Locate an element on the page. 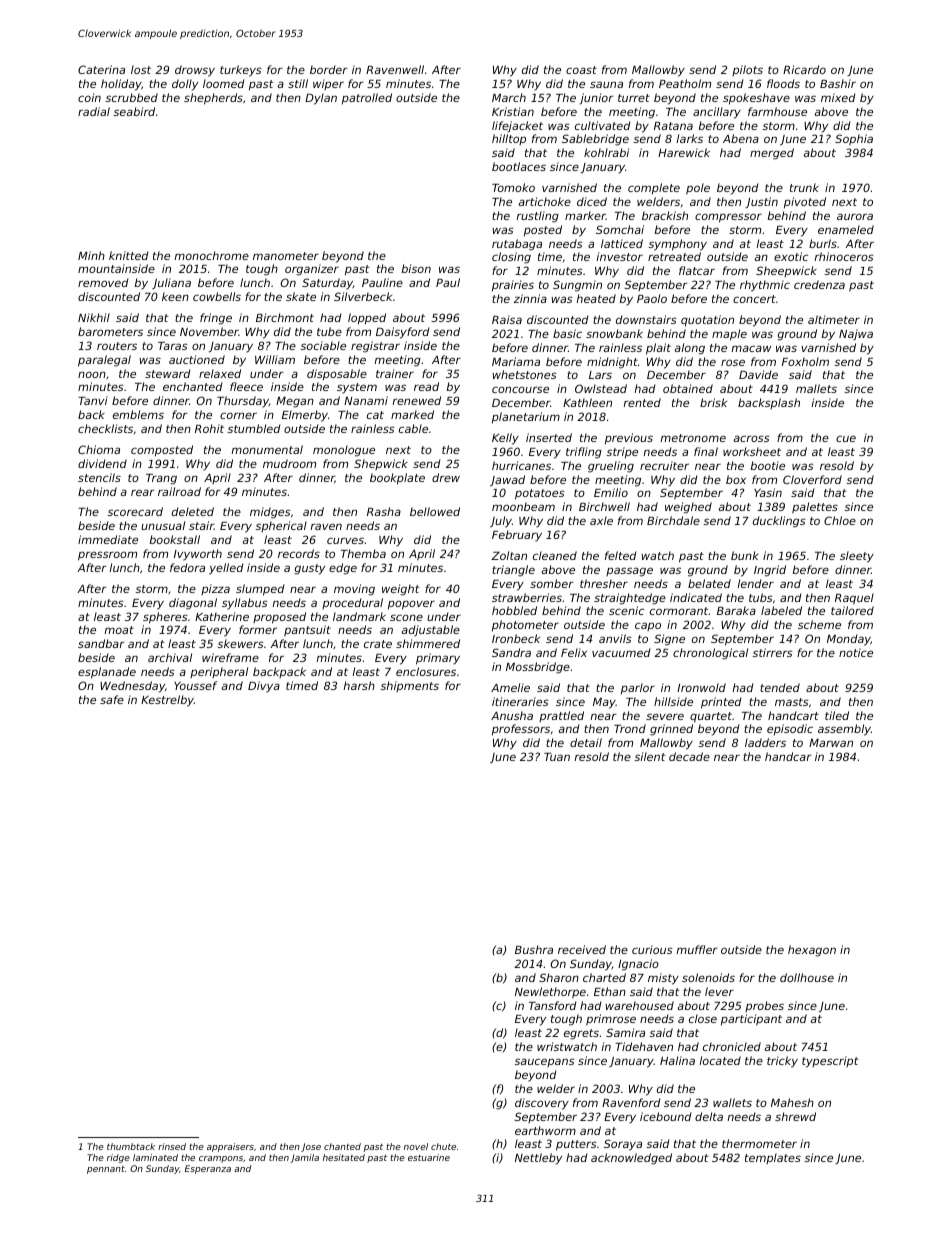 The height and width of the image is (1233, 952). turkeys is located at coordinates (241, 71).
